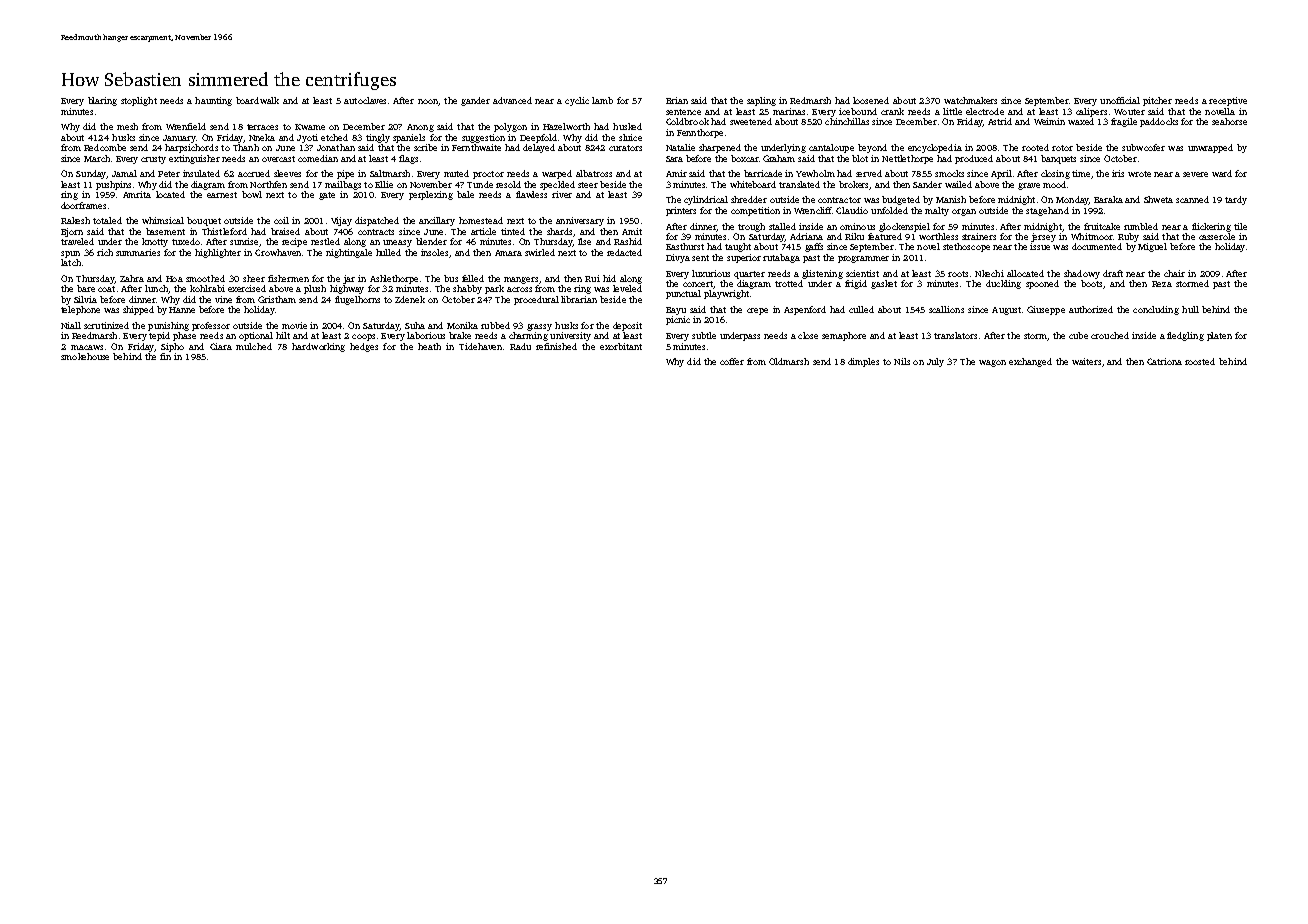 The height and width of the page is (924, 1308). I want to click on sluice, so click(630, 137).
